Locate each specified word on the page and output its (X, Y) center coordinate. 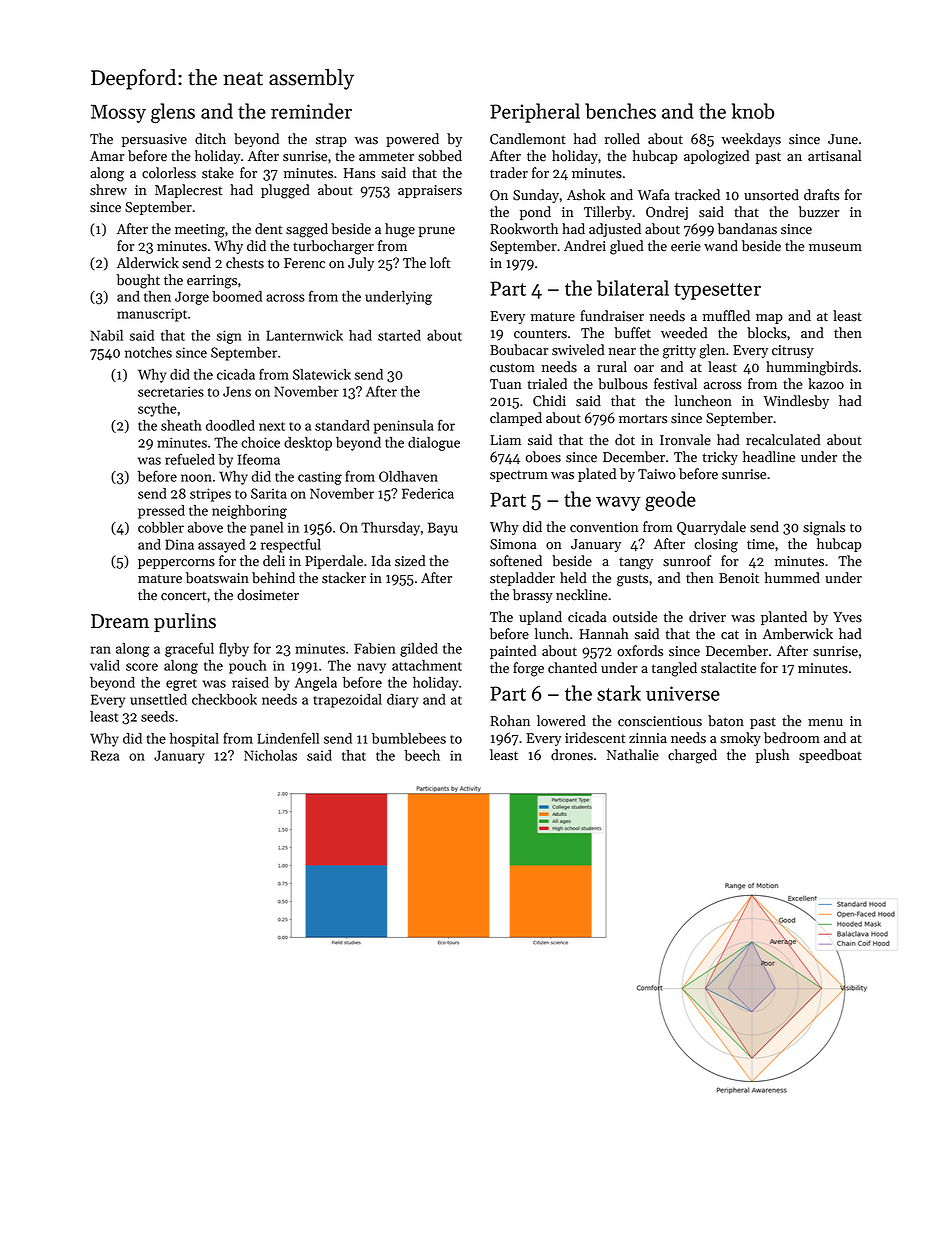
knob (753, 111)
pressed (161, 512)
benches (620, 111)
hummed (792, 578)
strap (331, 141)
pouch (248, 667)
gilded (419, 650)
